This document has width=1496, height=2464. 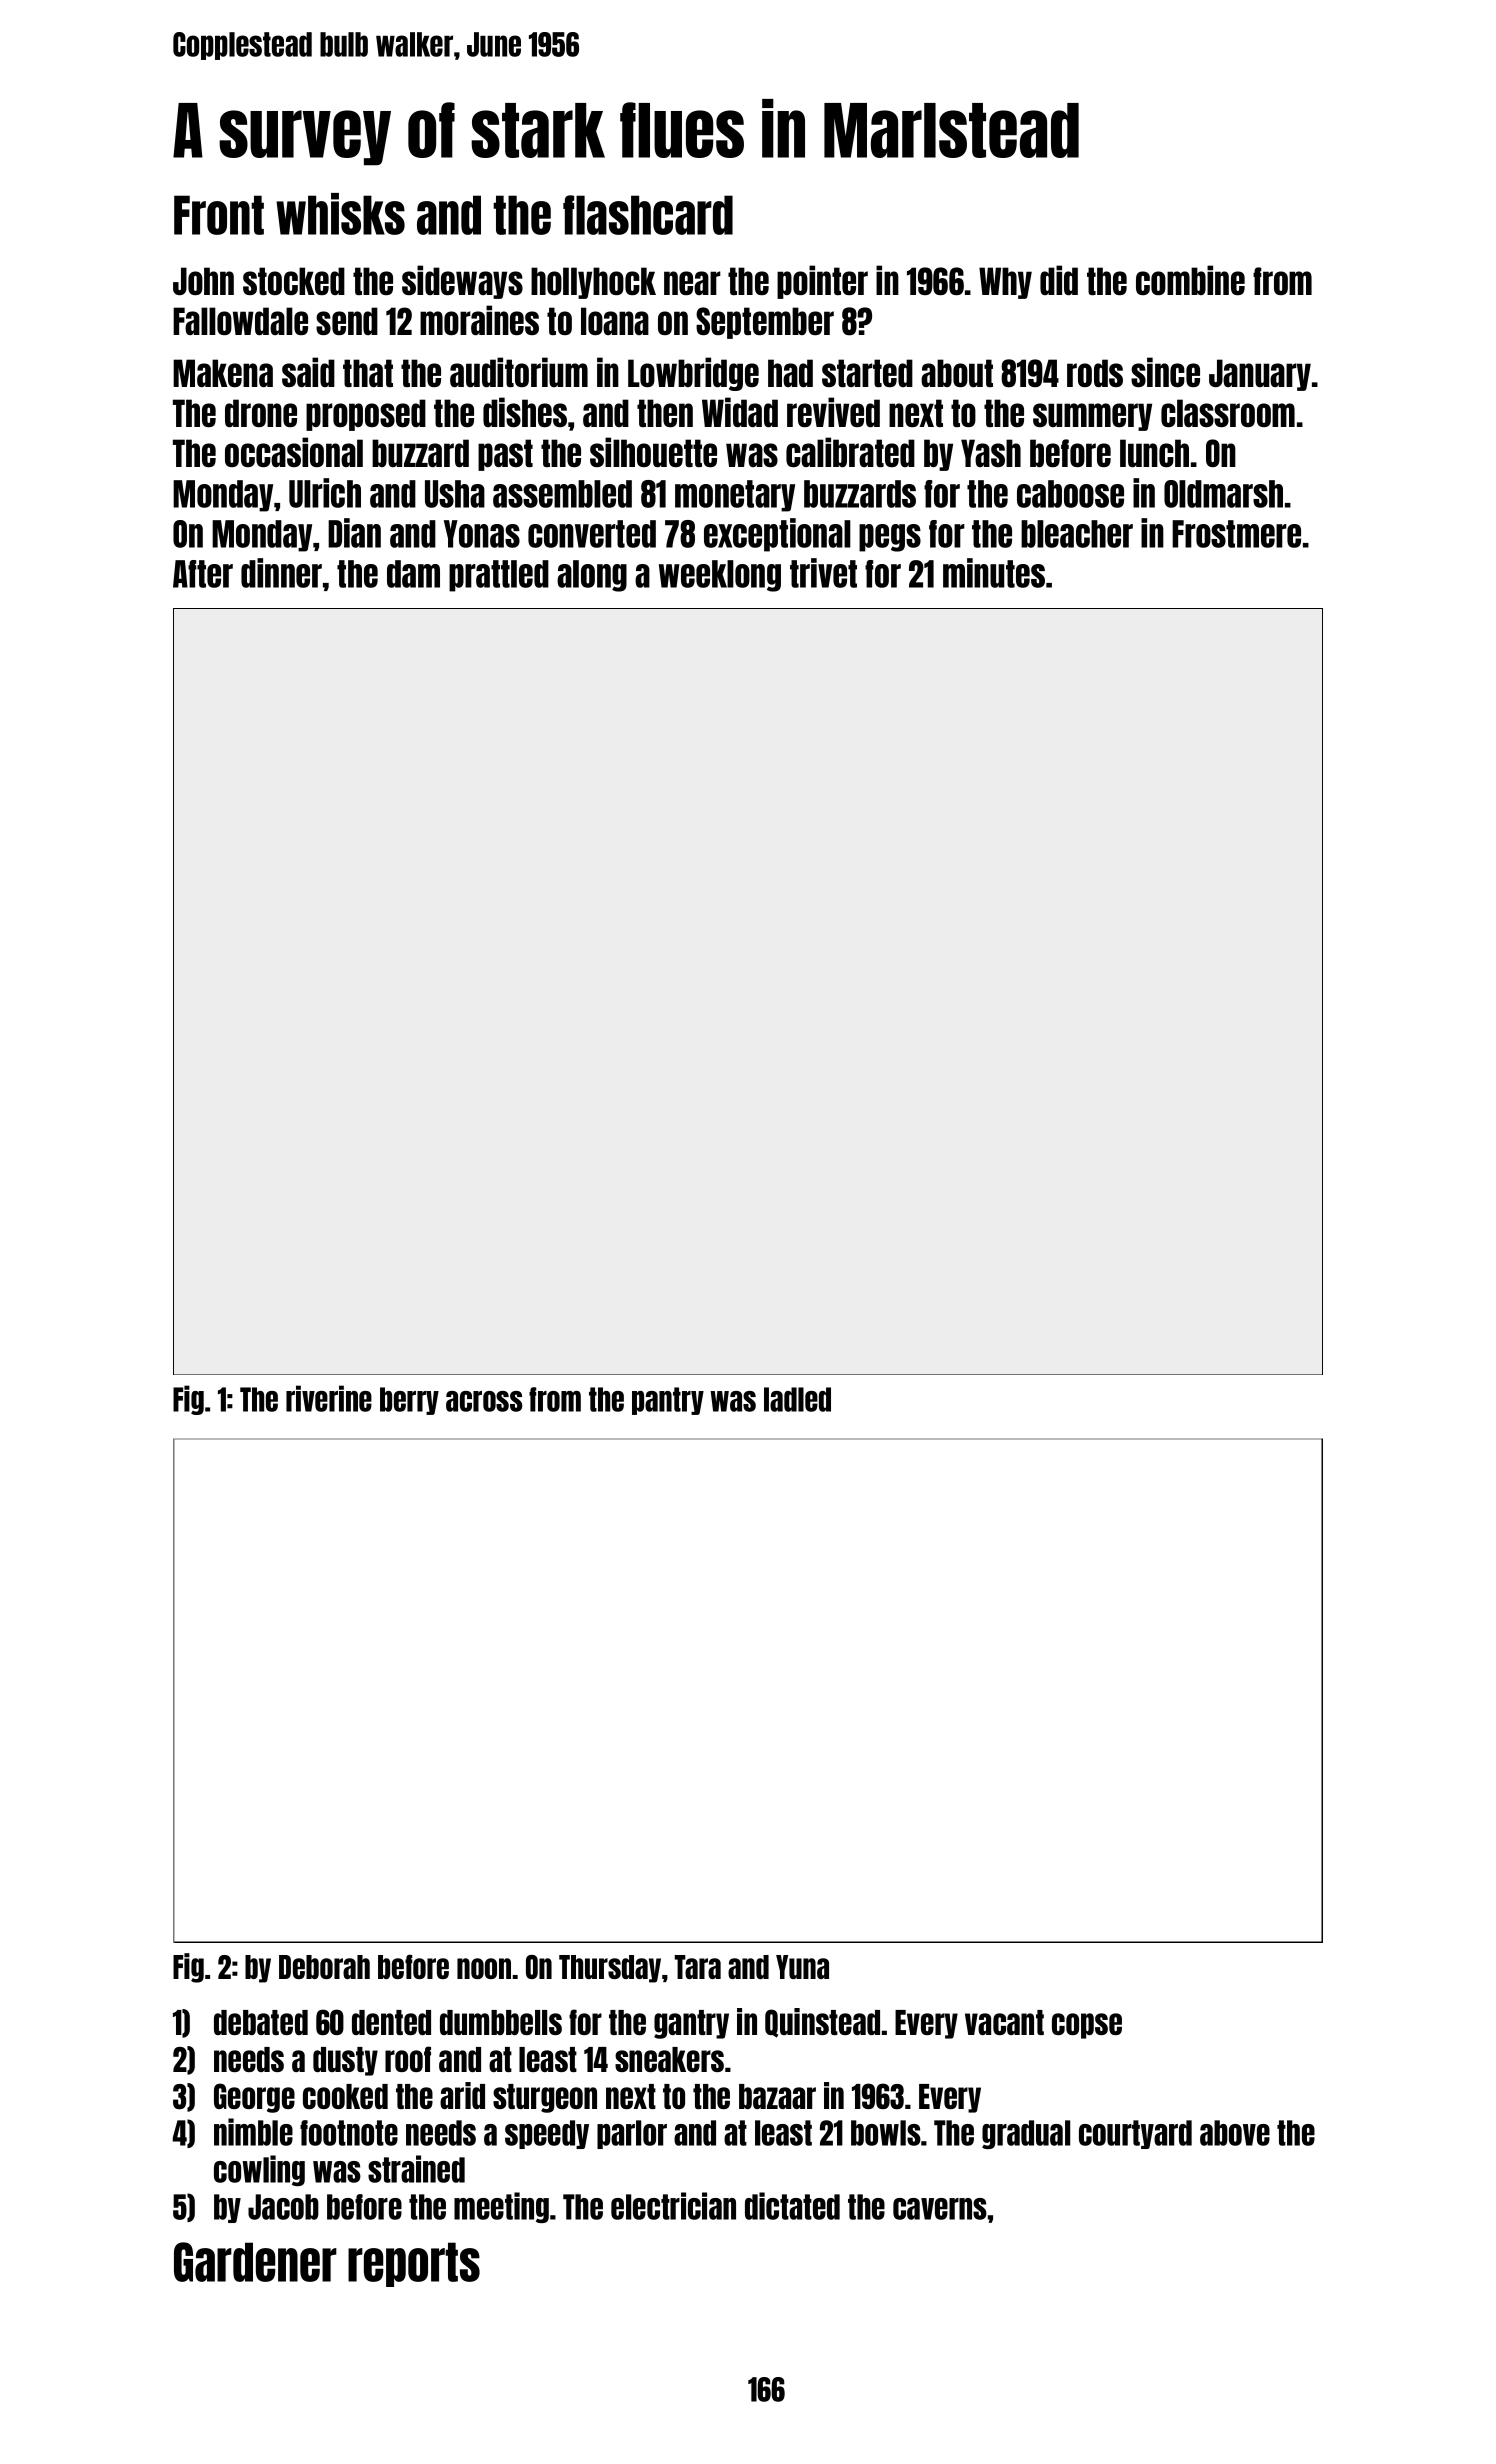 What do you see at coordinates (940, 2209) in the document?
I see `caverns` at bounding box center [940, 2209].
